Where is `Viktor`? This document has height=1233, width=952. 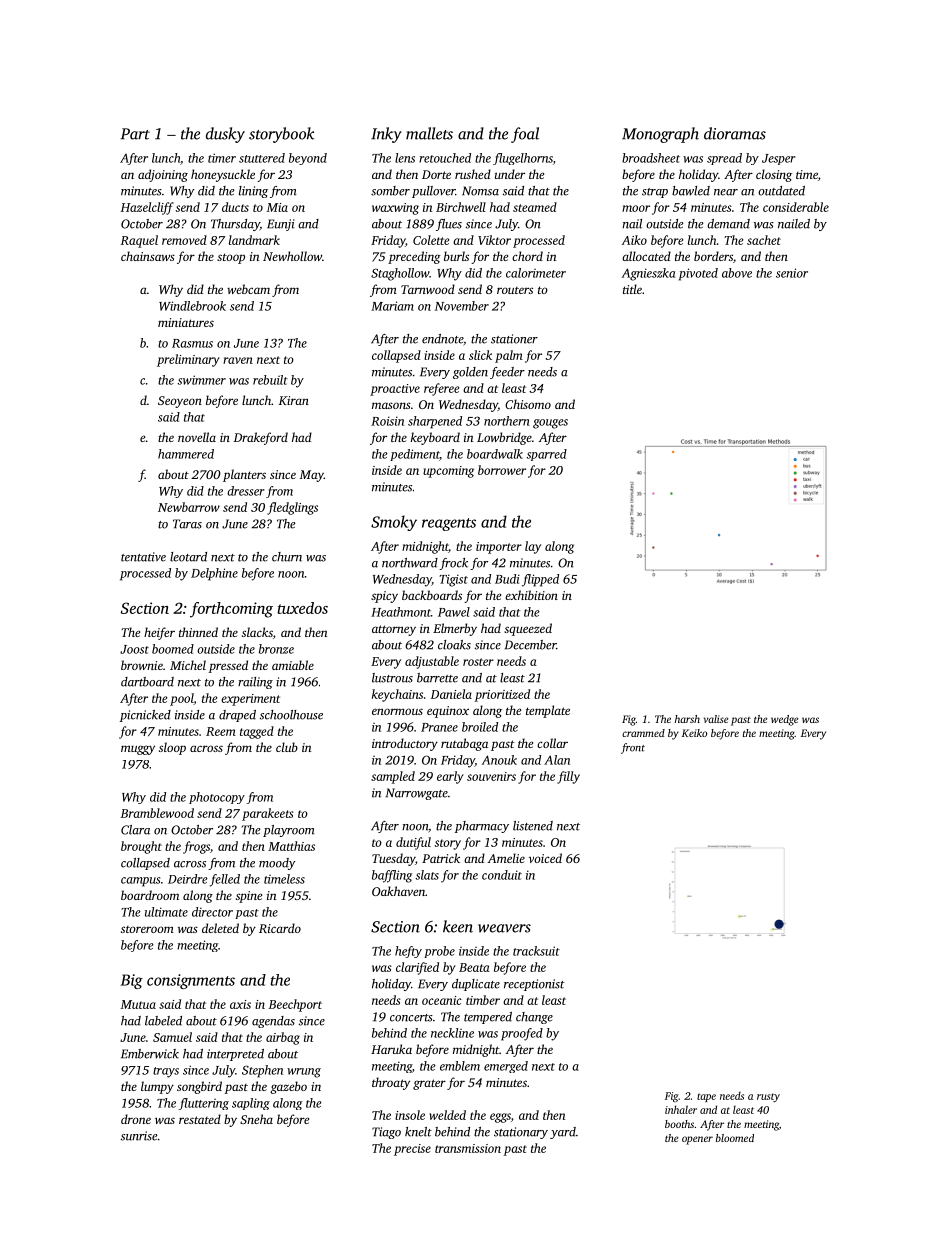
Viktor is located at coordinates (494, 240).
